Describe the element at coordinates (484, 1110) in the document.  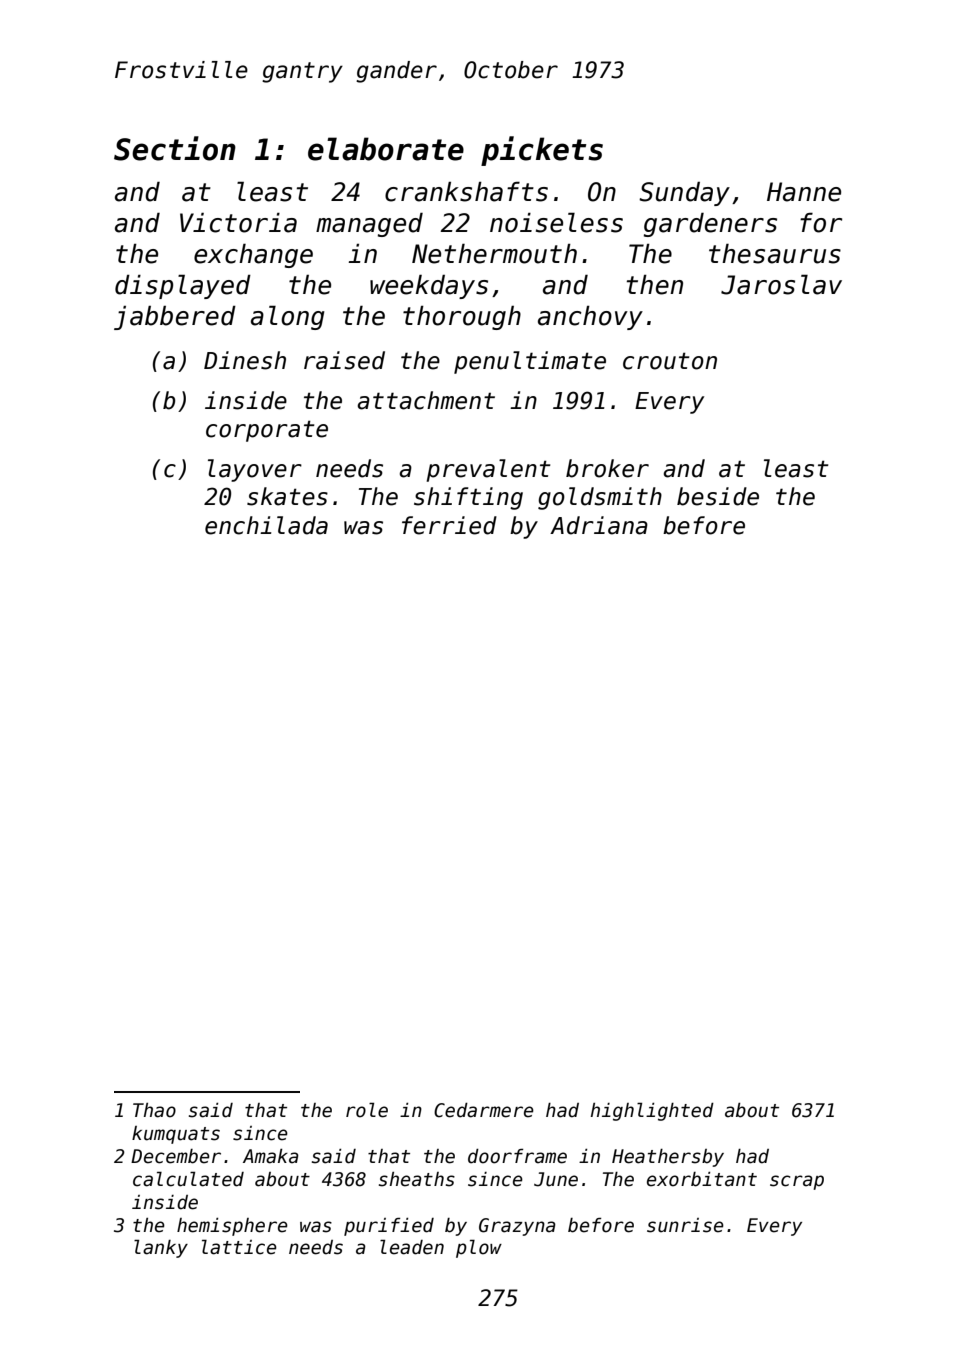
I see `Cedarmere` at that location.
